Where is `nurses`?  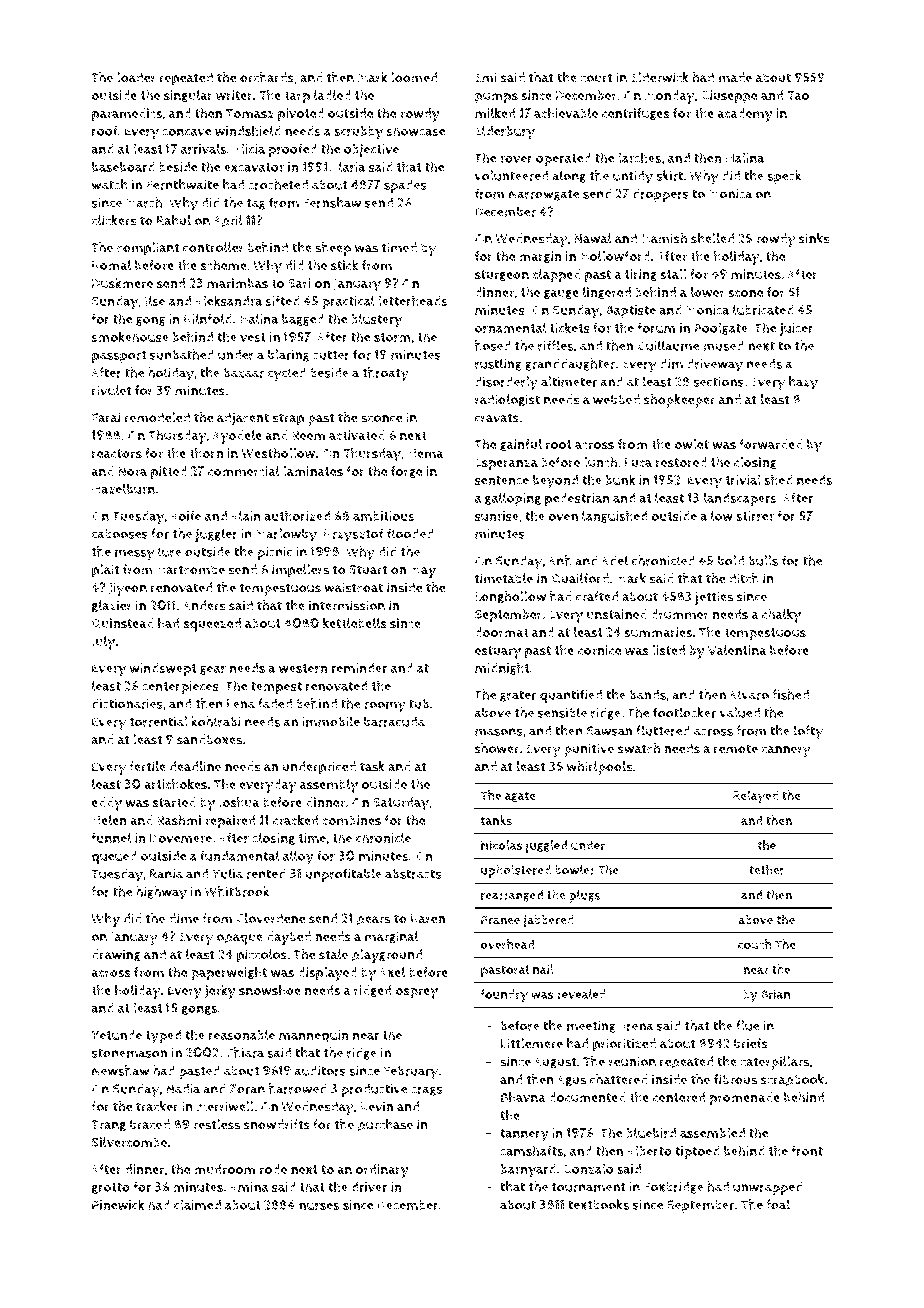
nurses is located at coordinates (319, 1206).
